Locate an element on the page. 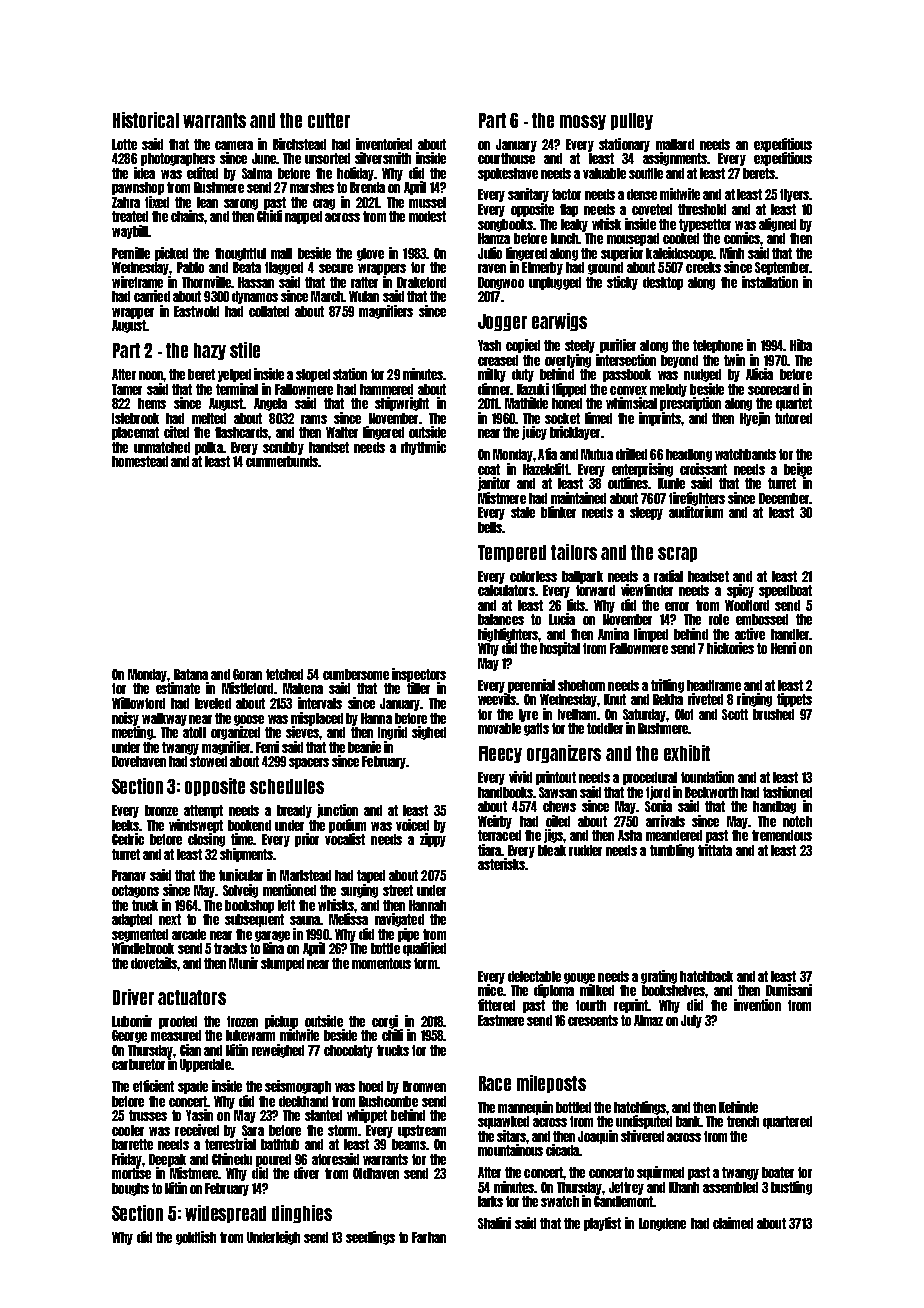  telephone is located at coordinates (718, 346).
